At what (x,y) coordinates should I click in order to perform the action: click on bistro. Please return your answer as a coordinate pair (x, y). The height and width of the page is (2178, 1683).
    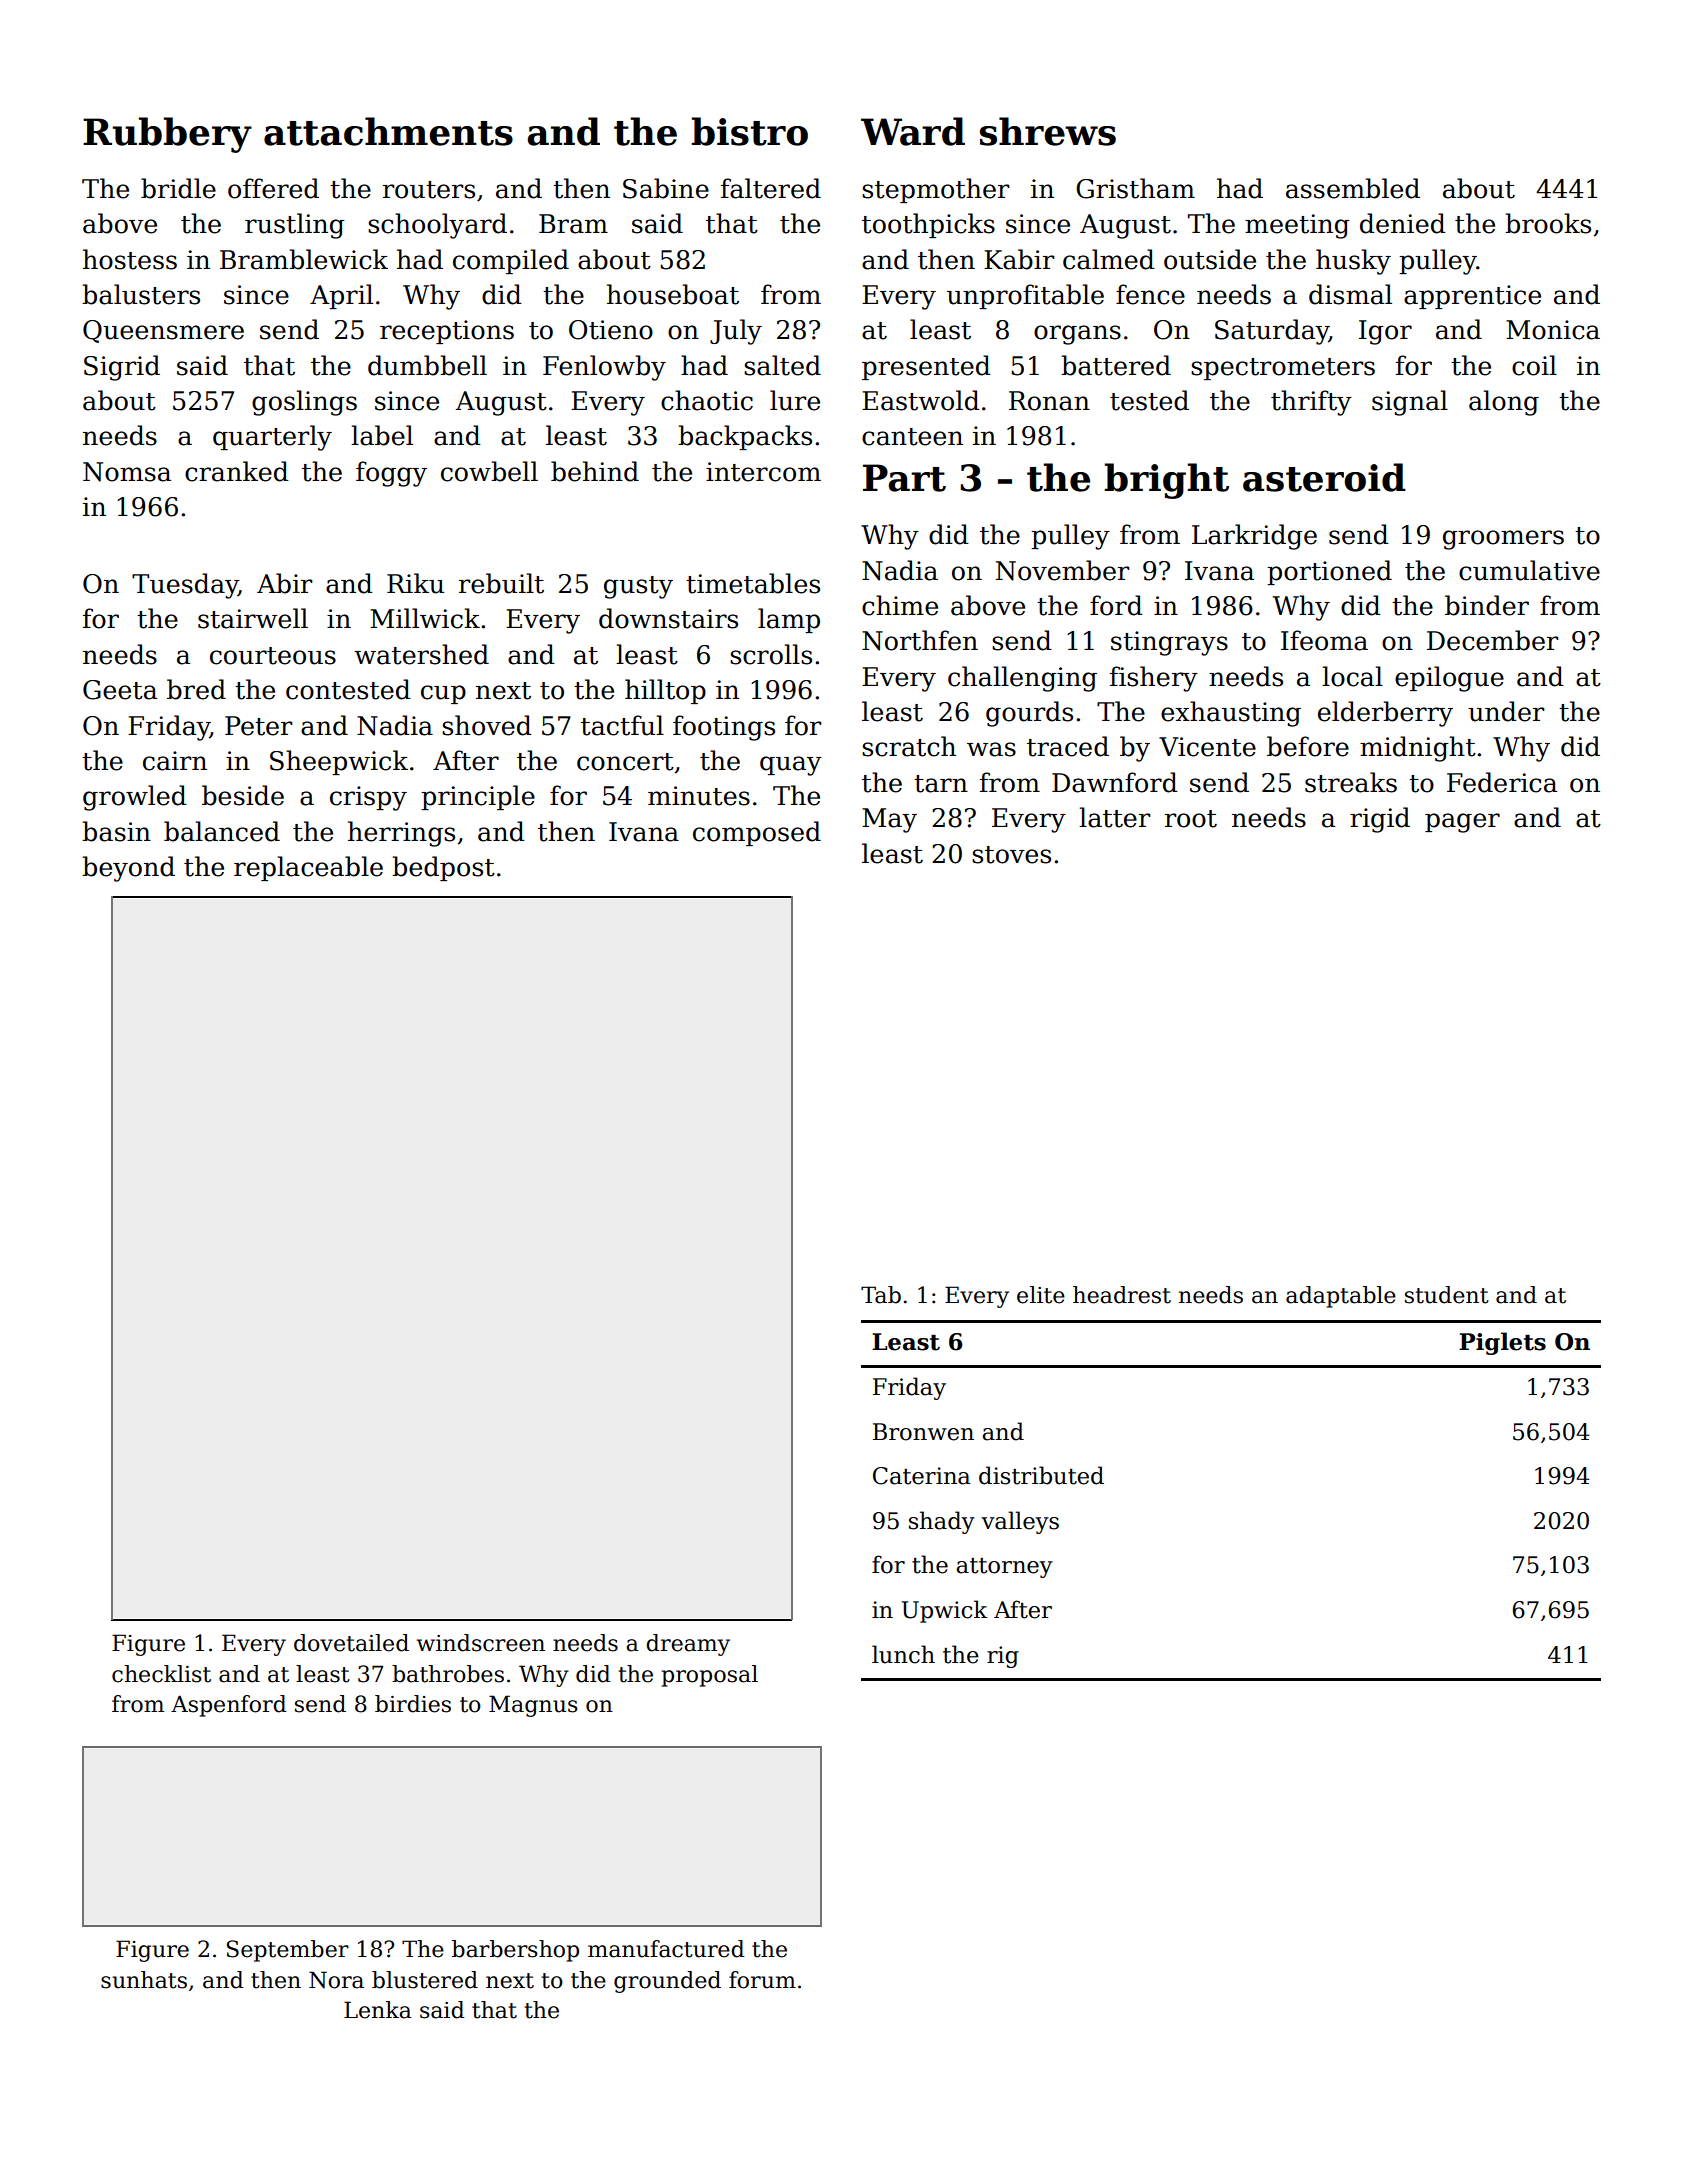
    Looking at the image, I should click on (749, 131).
